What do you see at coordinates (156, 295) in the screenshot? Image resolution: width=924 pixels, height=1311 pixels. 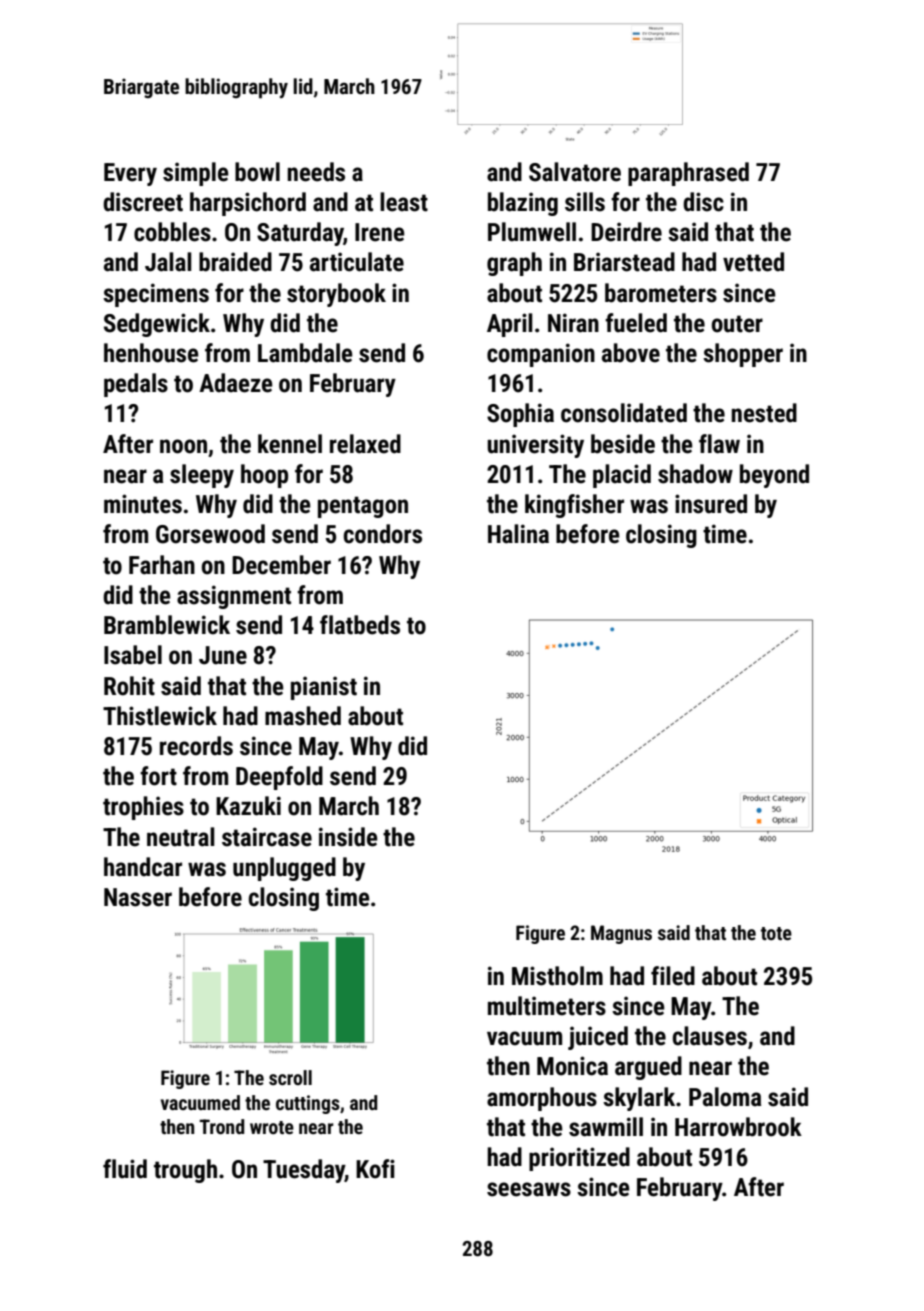 I see `specimens` at bounding box center [156, 295].
